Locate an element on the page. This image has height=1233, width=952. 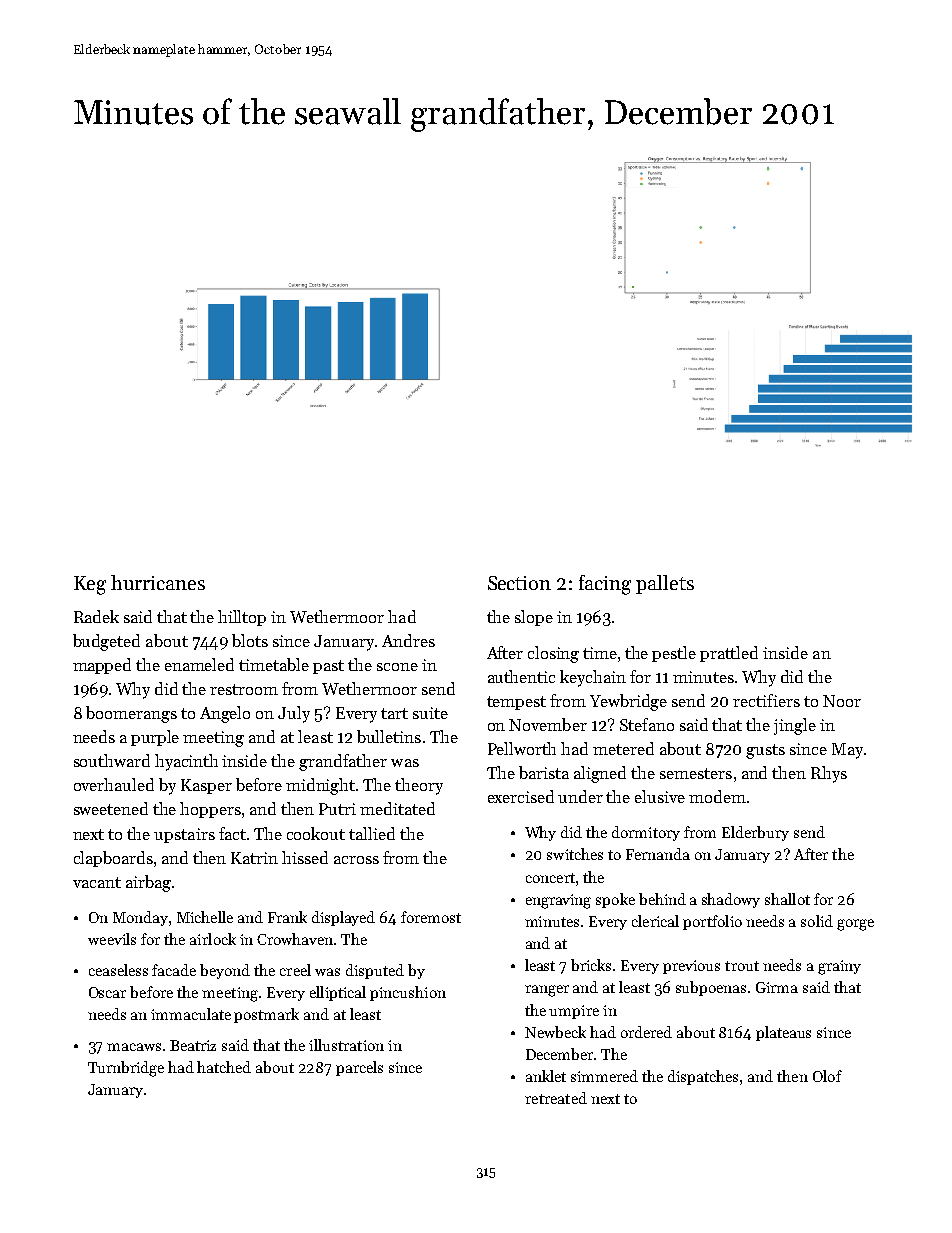
Oscar is located at coordinates (107, 992).
